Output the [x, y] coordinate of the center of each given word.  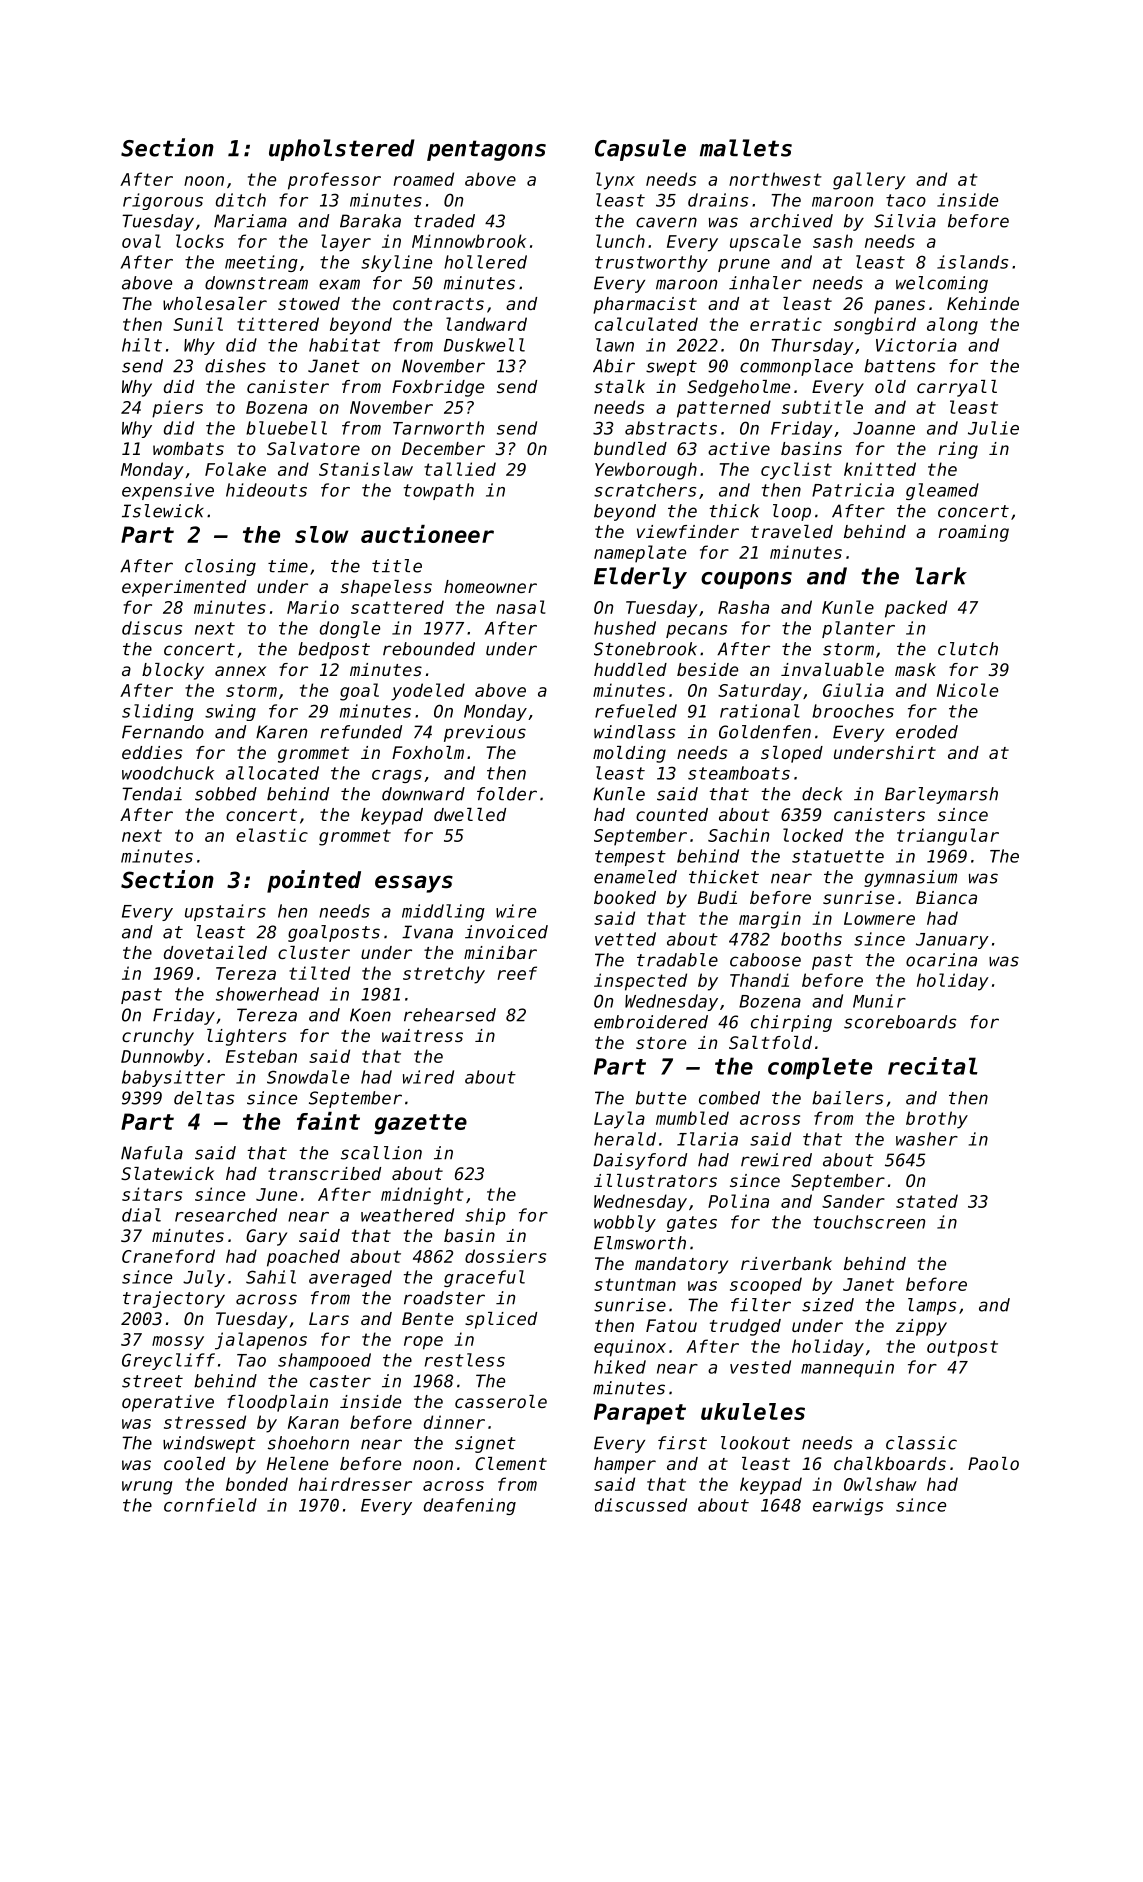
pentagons [486, 150]
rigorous [163, 201]
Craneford [168, 1256]
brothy [937, 1120]
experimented [184, 588]
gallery [869, 181]
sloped [792, 754]
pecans [696, 631]
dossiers [505, 1256]
